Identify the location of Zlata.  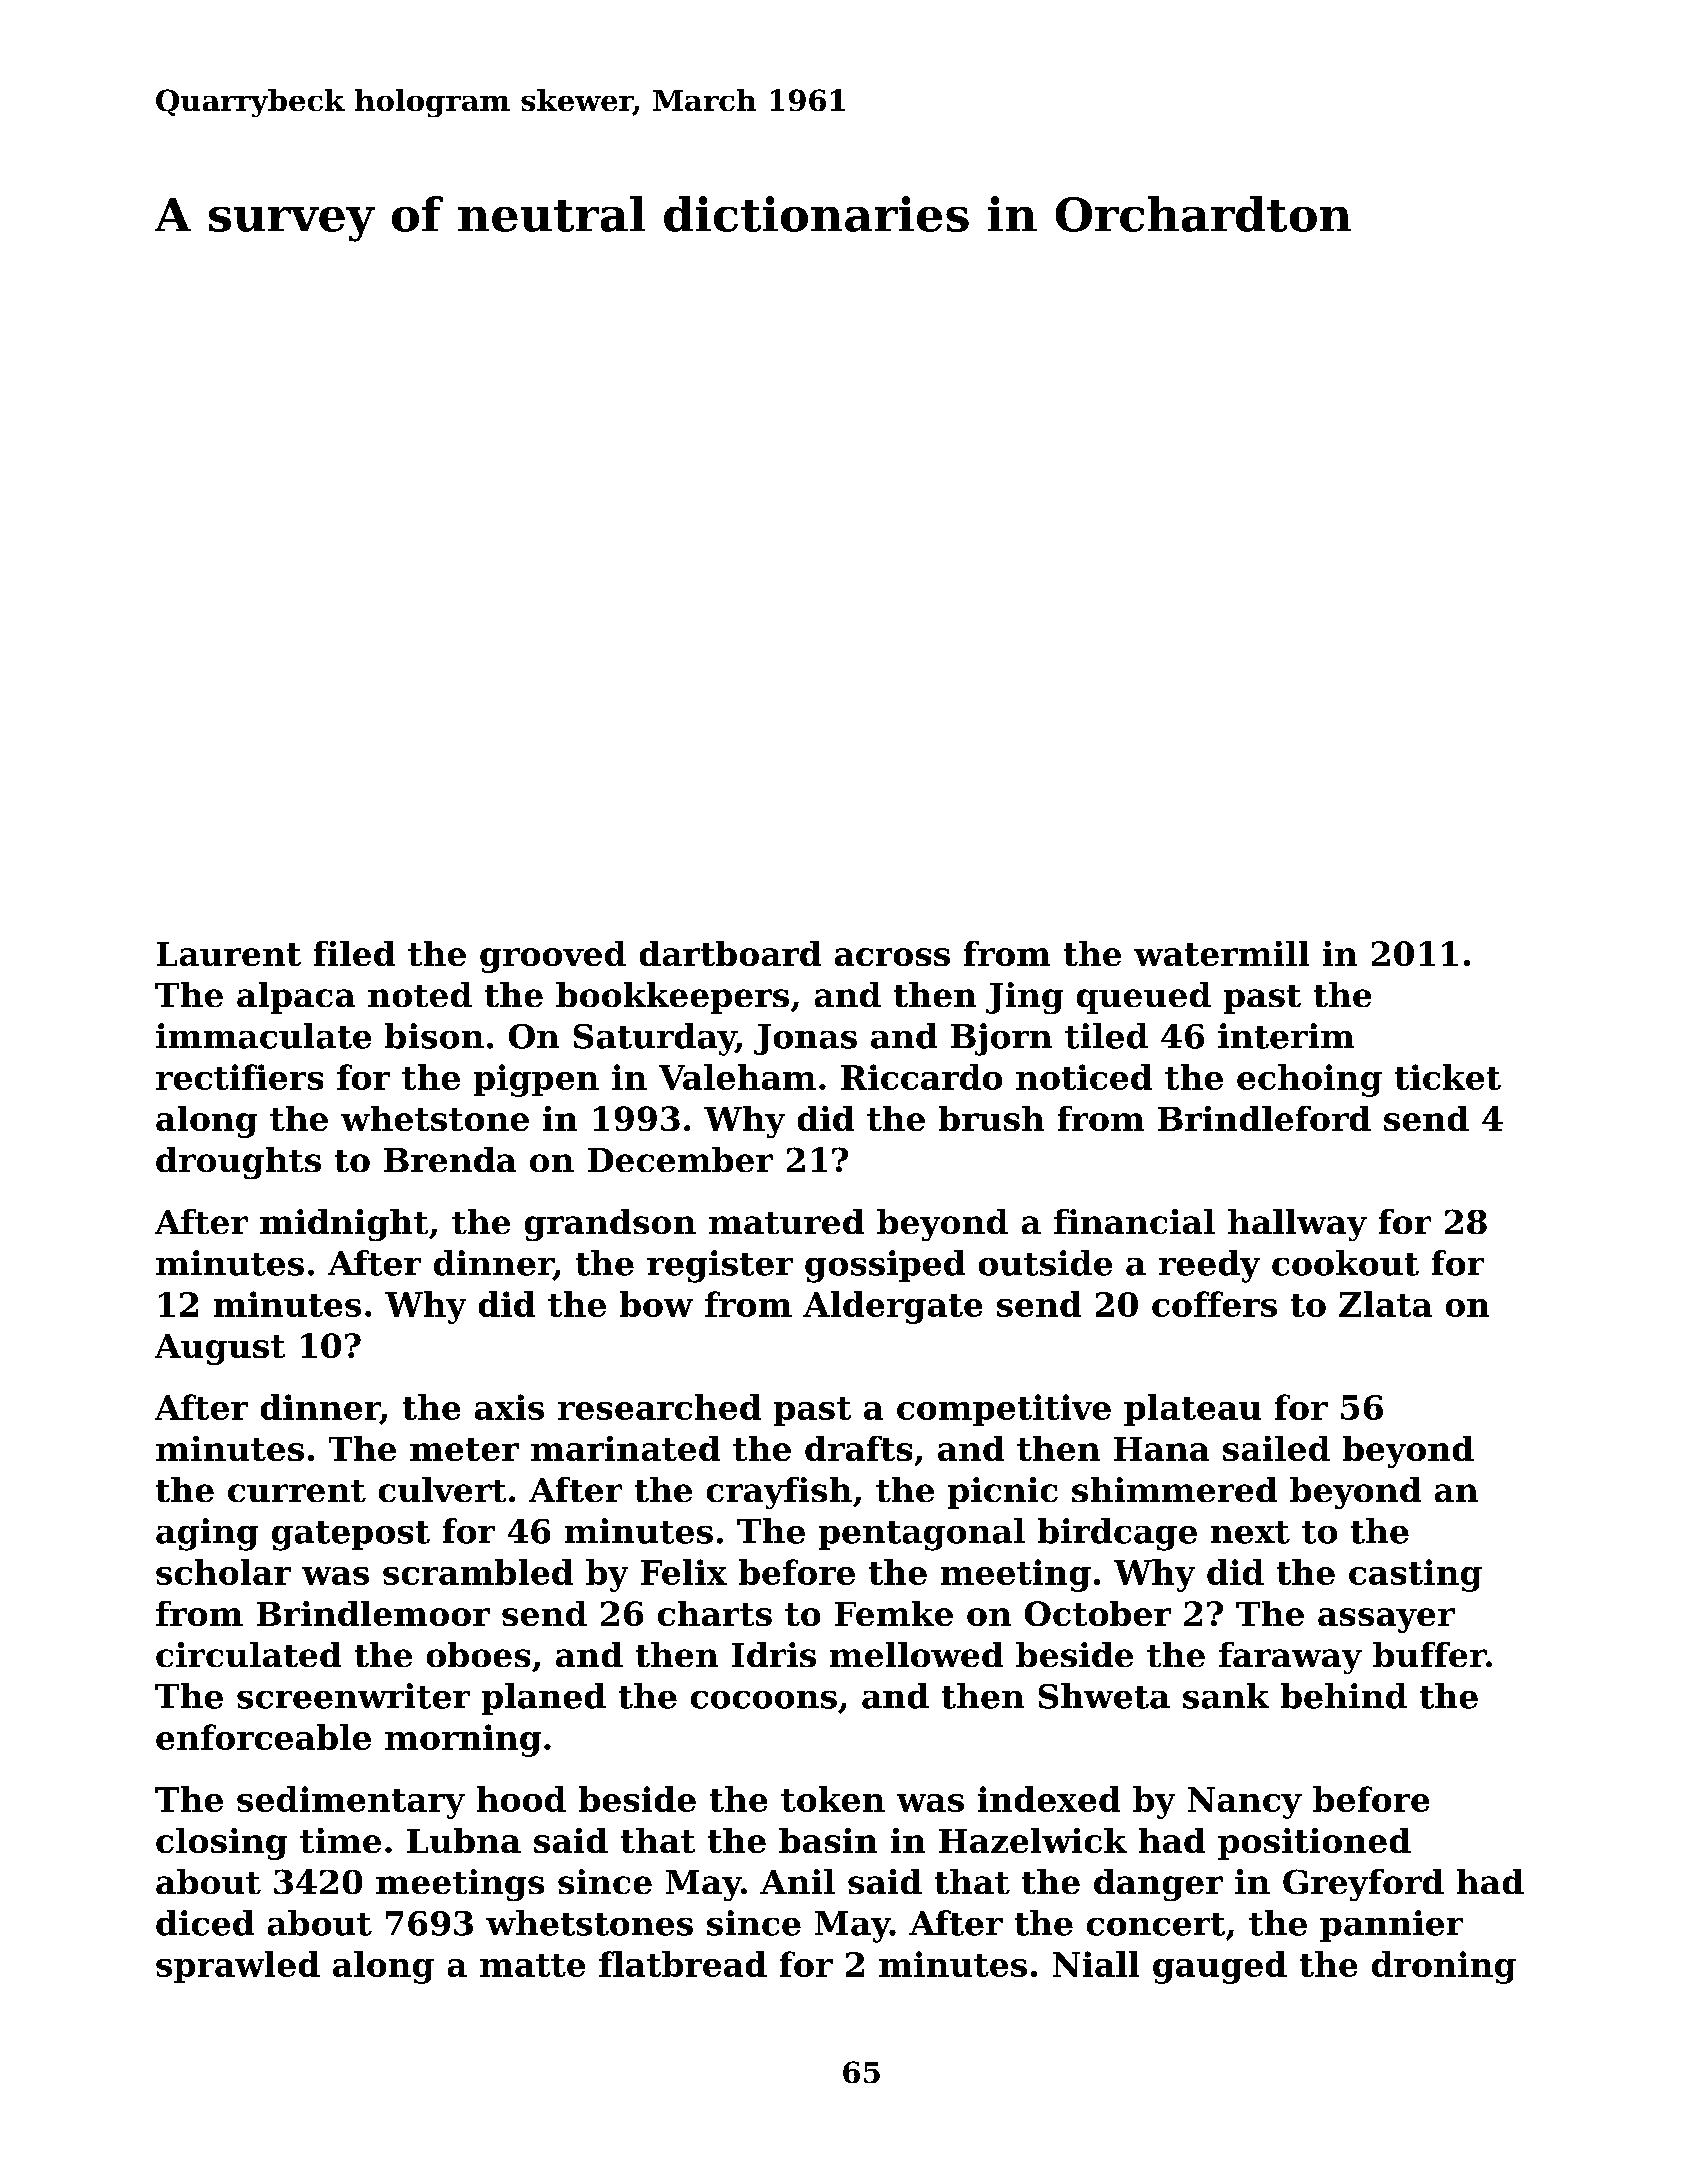
(1385, 1304).
